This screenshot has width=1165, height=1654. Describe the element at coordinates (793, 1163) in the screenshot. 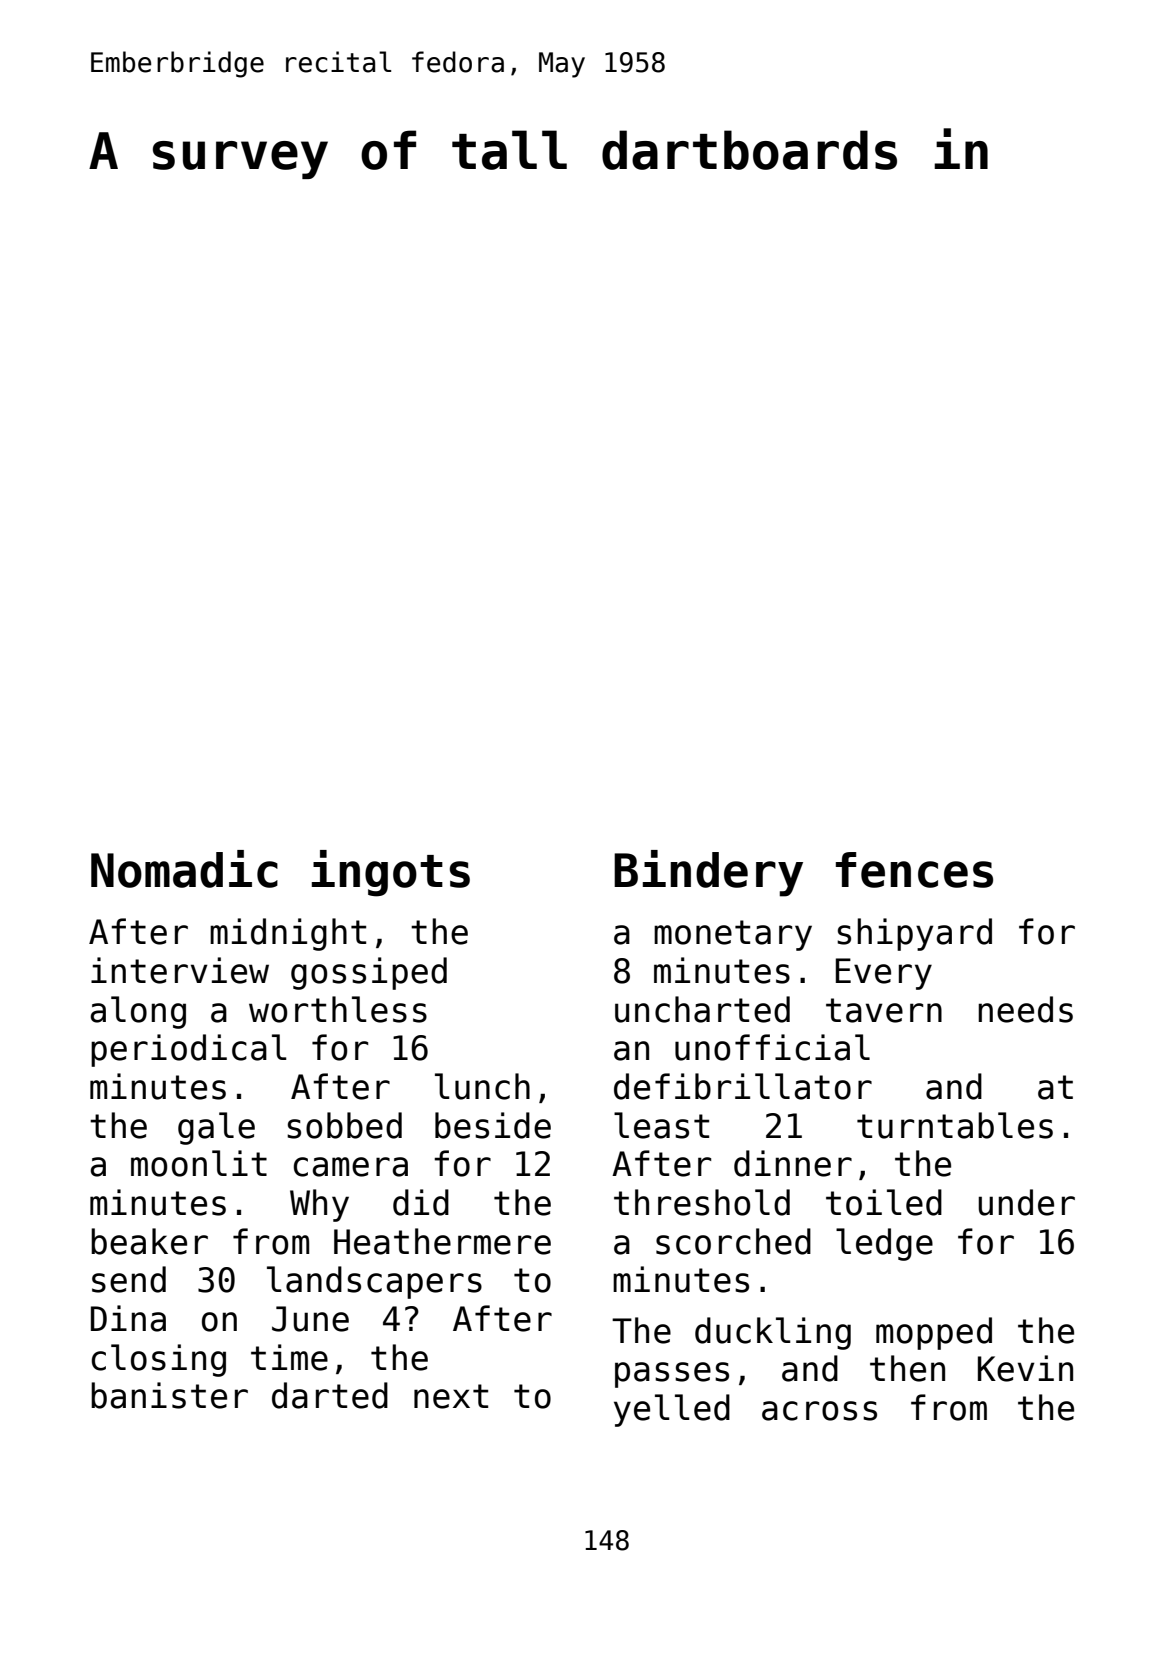

I see `dinner` at that location.
